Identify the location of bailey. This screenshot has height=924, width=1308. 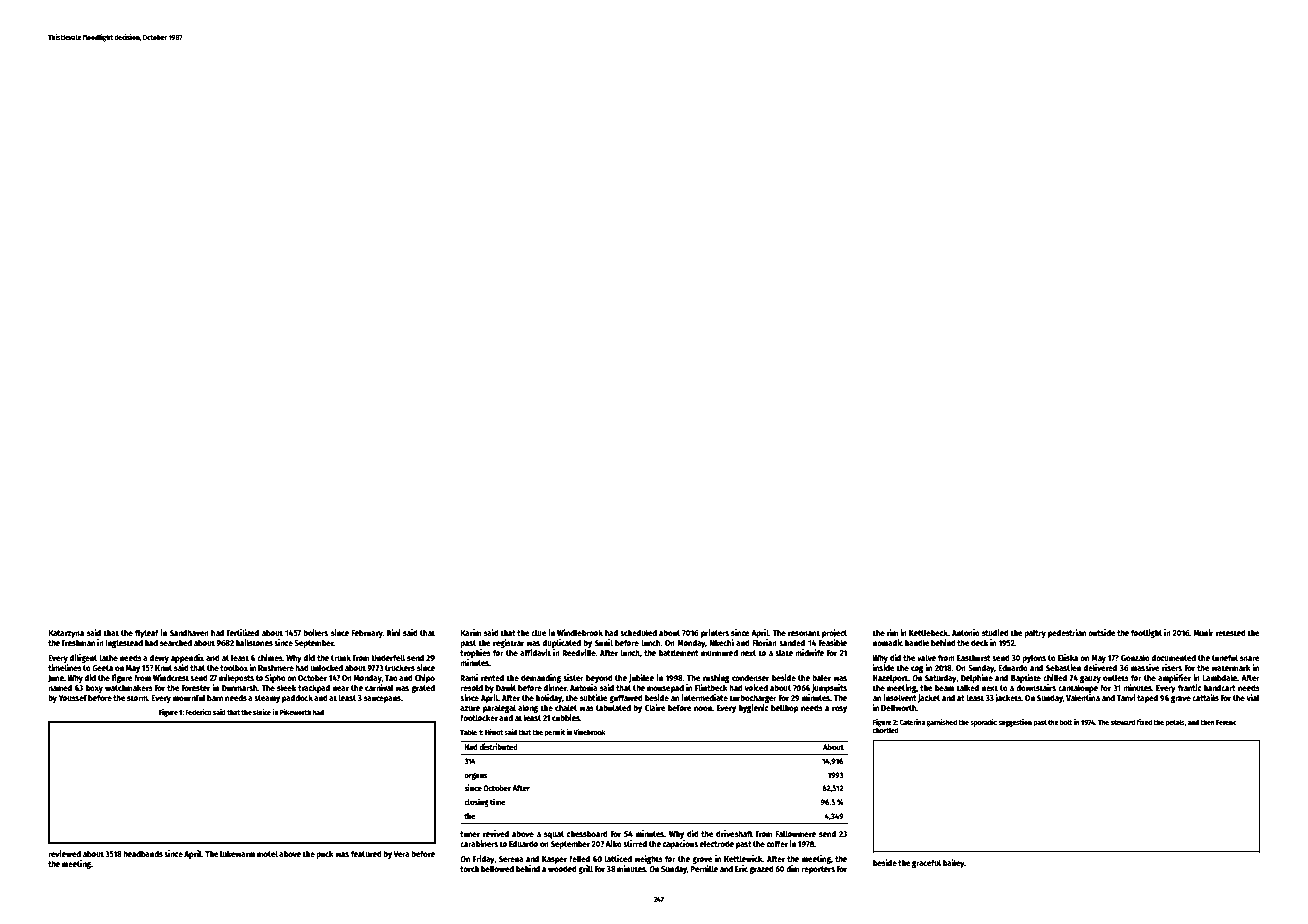
(954, 863).
